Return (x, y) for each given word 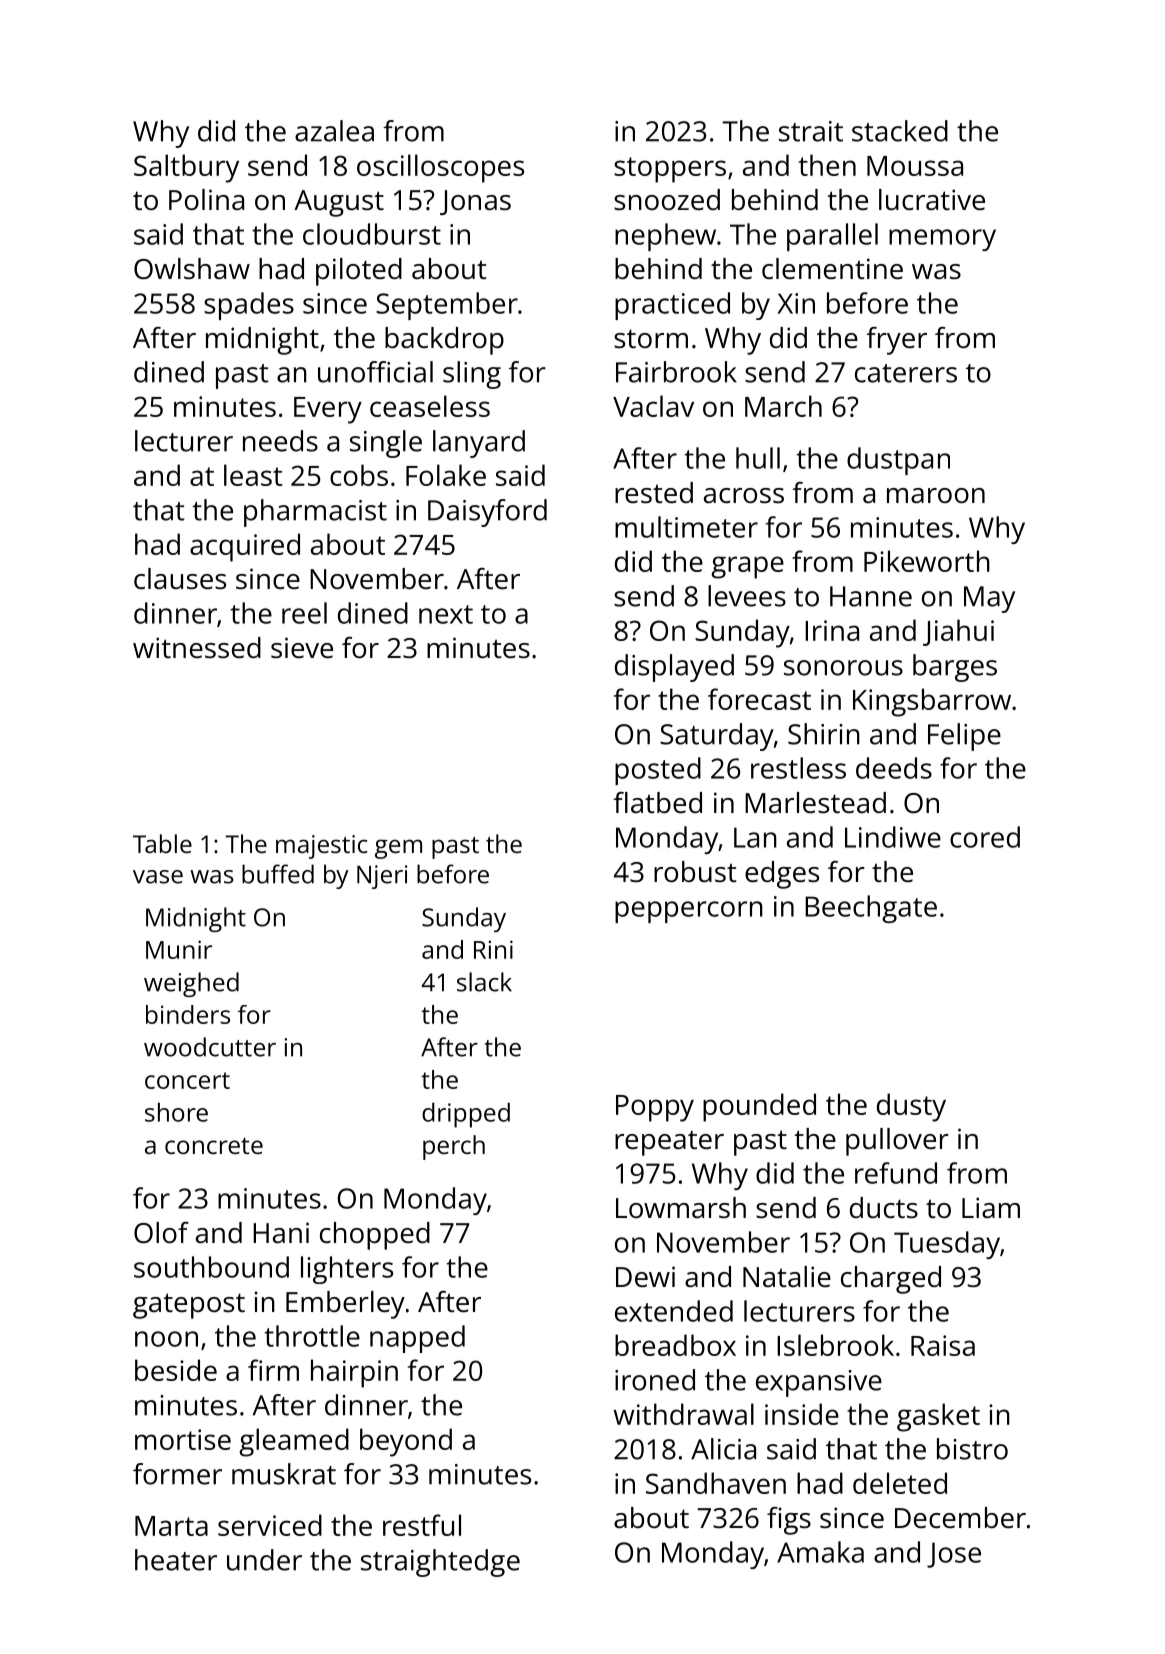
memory (942, 240)
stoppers (670, 170)
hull (758, 458)
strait (811, 131)
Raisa (943, 1345)
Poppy (655, 1108)
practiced (672, 306)
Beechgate (871, 909)
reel (304, 613)
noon (166, 1339)
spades (249, 306)
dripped (466, 1115)
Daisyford (487, 513)
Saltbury (186, 168)
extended (674, 1311)
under (264, 1560)
